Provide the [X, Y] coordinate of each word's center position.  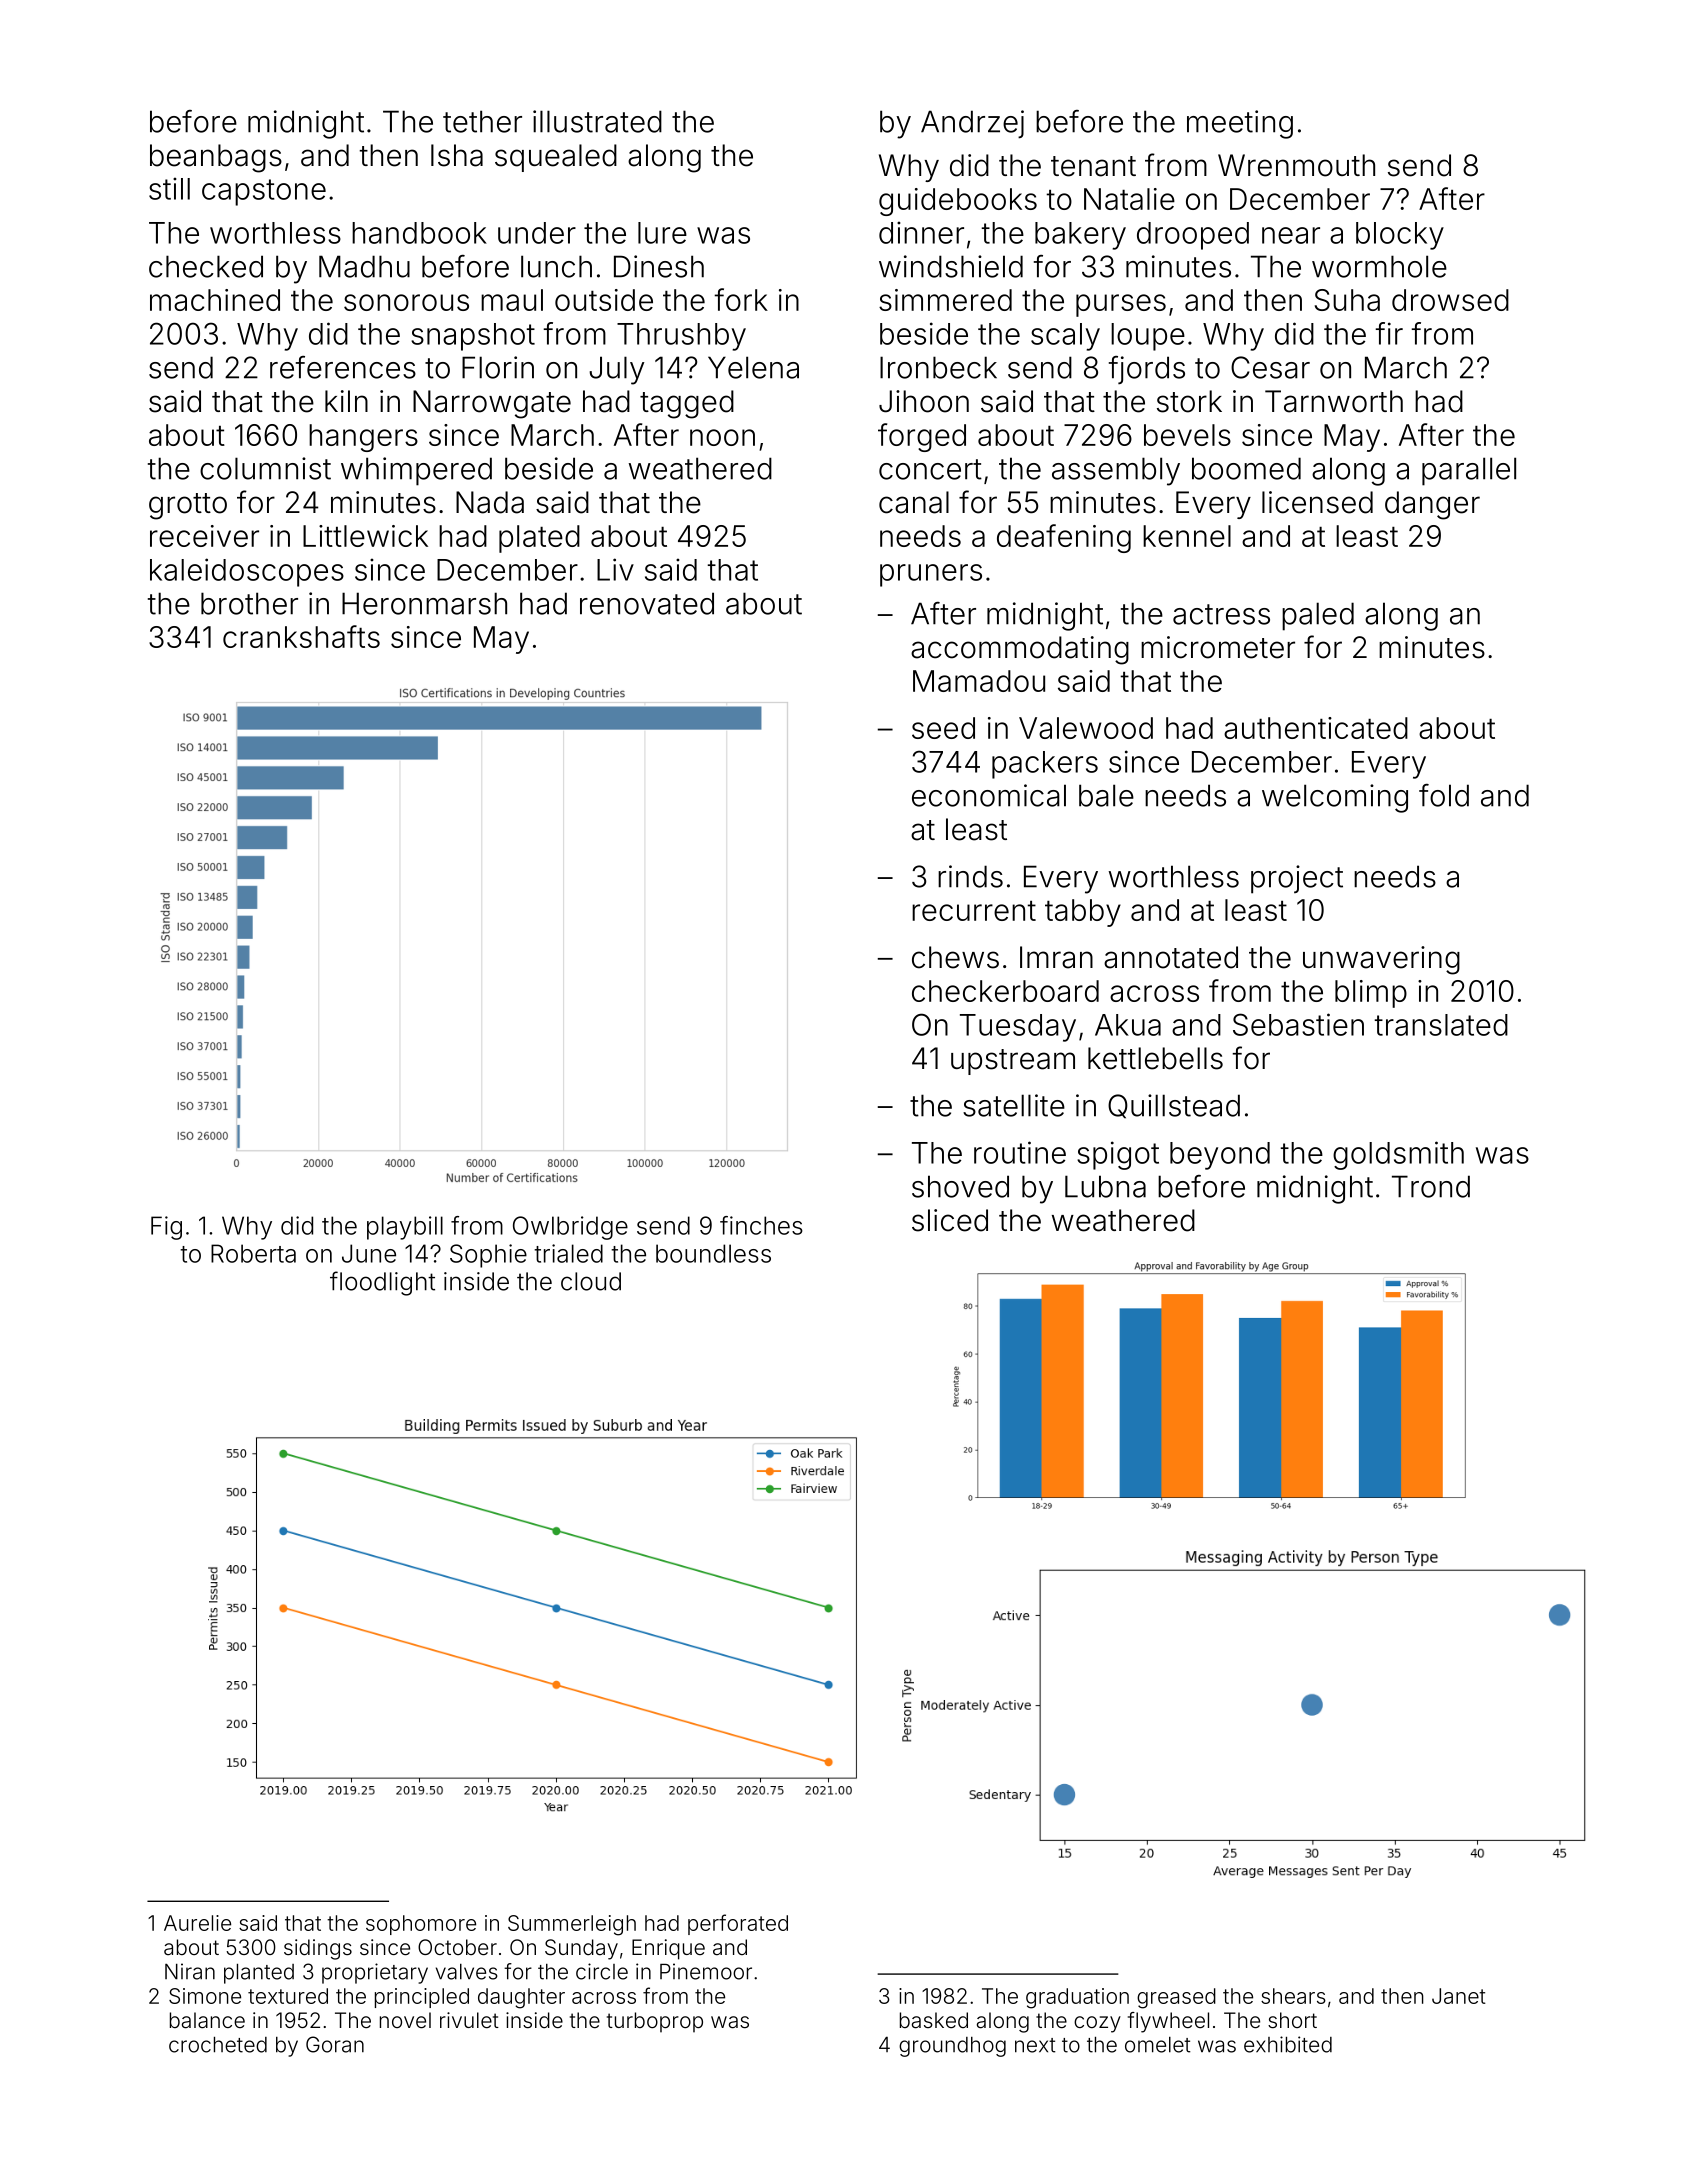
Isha [457, 155]
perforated [738, 1924]
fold [1444, 795]
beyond [1220, 1156]
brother [249, 603]
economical [989, 795]
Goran [335, 2044]
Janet [1459, 1996]
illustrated [597, 121]
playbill [405, 1228]
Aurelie [197, 1923]
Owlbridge [570, 1228]
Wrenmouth [1296, 165]
